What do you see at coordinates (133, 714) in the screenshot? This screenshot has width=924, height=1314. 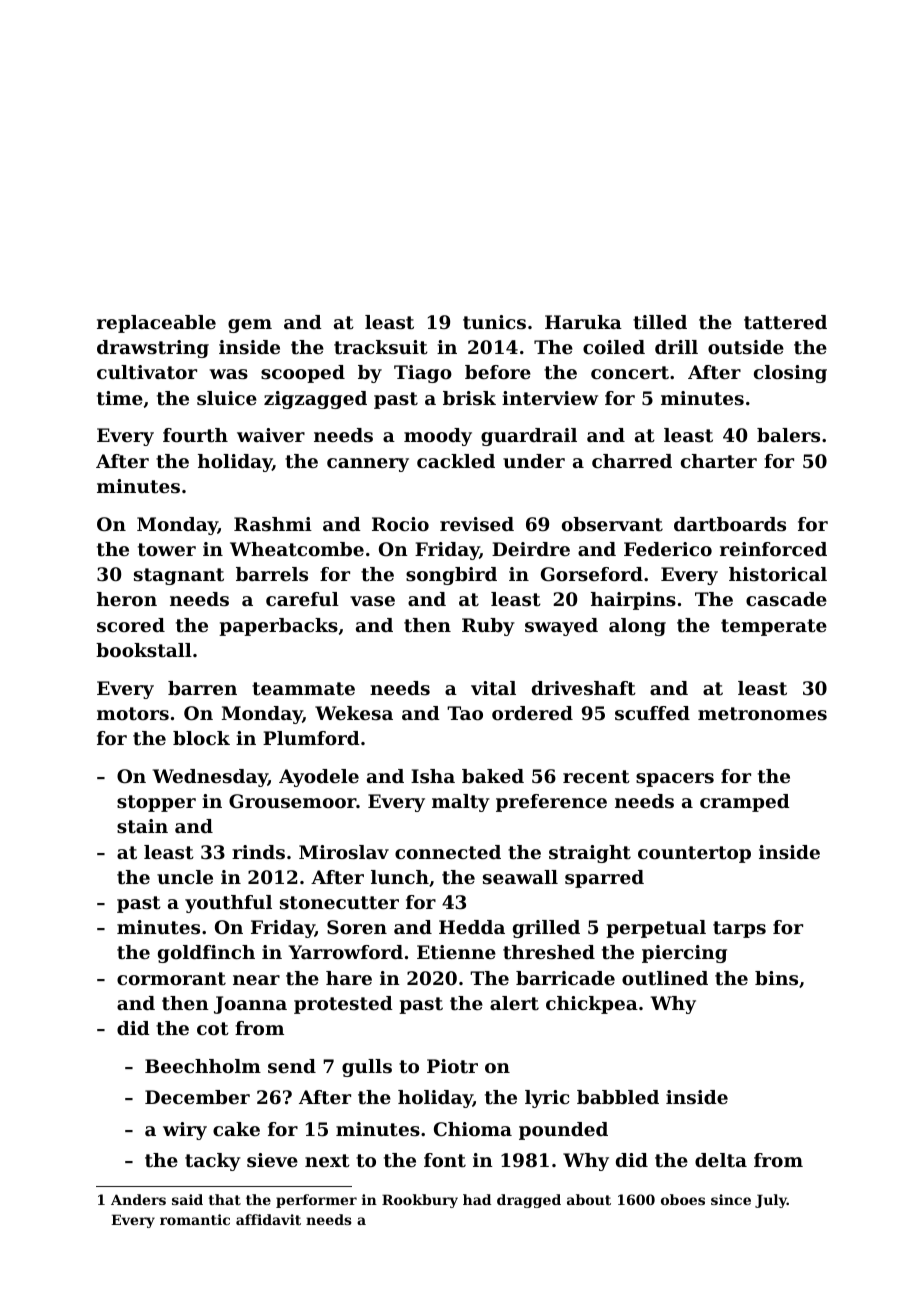 I see `motors` at bounding box center [133, 714].
